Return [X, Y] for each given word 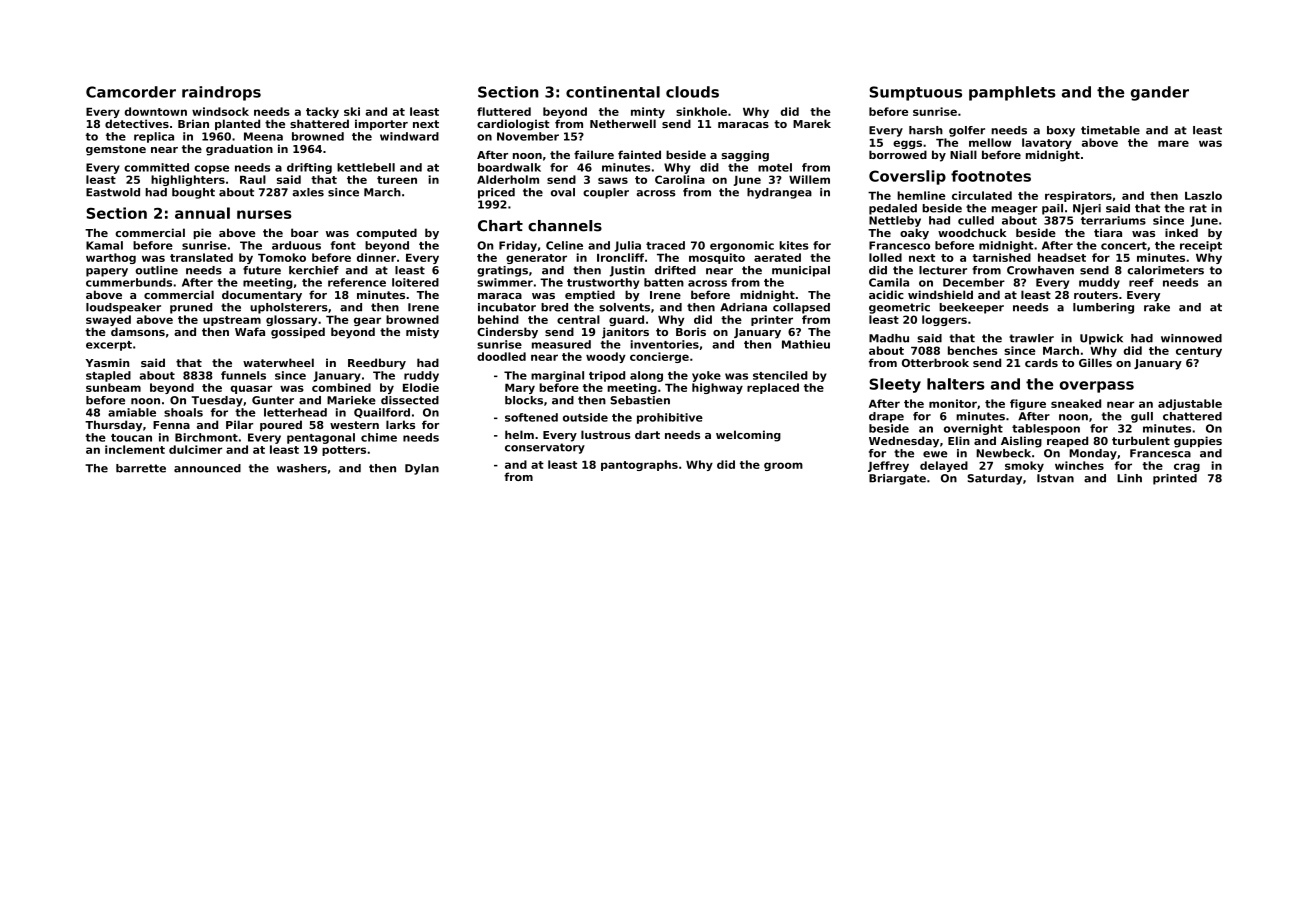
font [343, 245]
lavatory [1047, 143]
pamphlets [1012, 93]
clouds [692, 92]
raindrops [221, 93]
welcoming [748, 436]
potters [344, 451]
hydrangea [779, 193]
